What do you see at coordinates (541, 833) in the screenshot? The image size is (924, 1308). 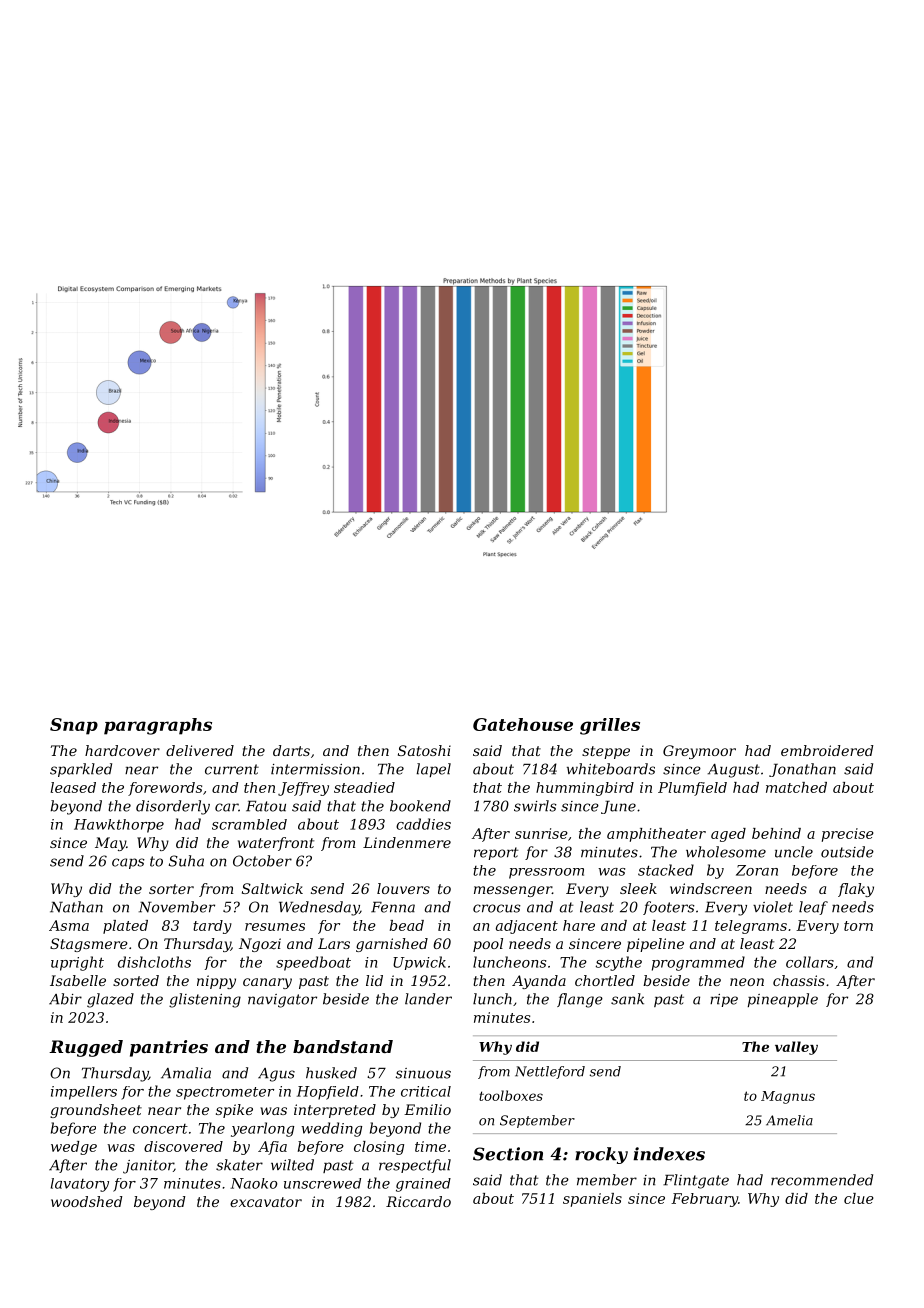 I see `sunrise` at bounding box center [541, 833].
